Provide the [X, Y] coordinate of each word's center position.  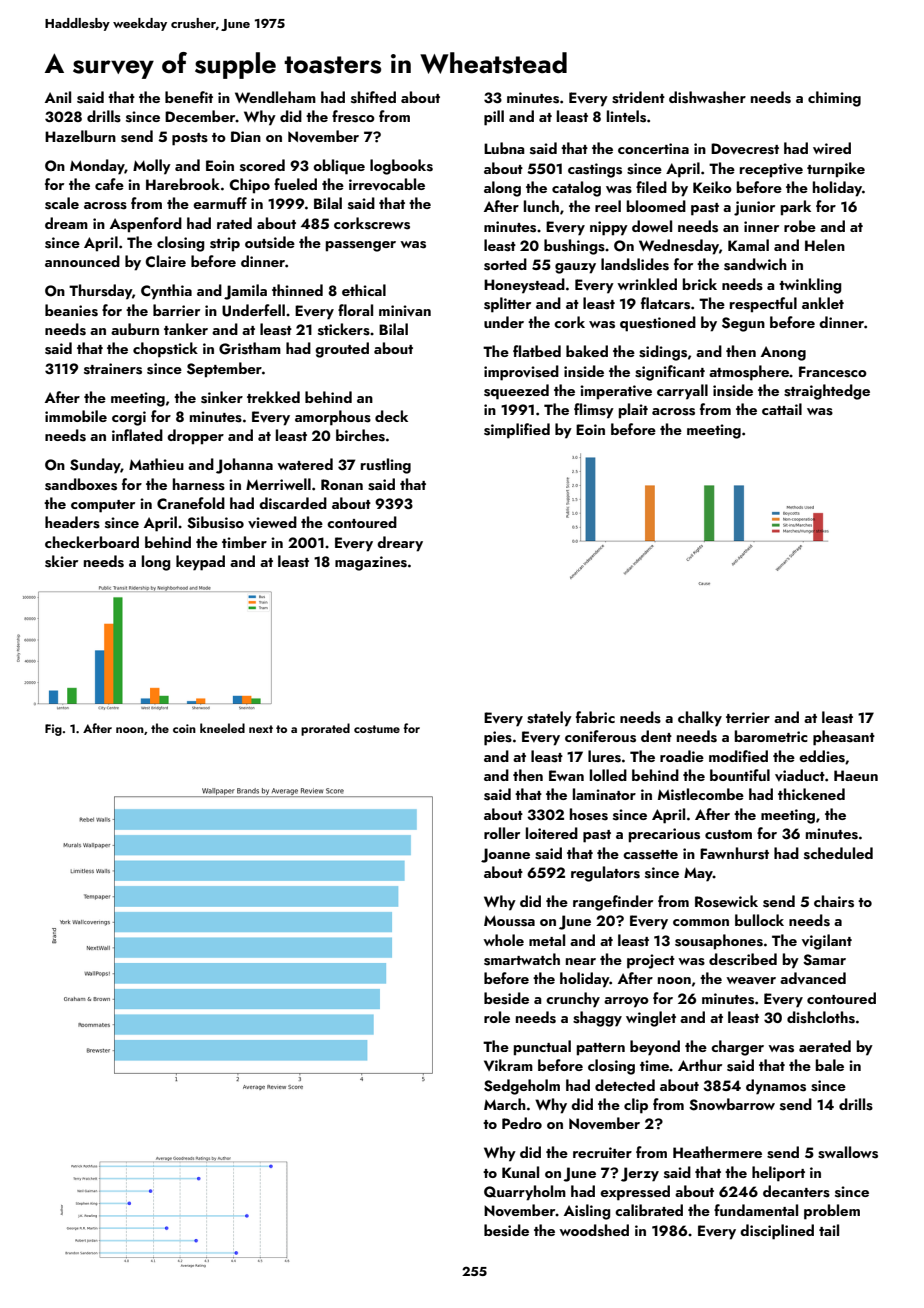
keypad [200, 563]
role [497, 1017]
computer [103, 506]
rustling [386, 466]
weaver [751, 980]
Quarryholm [525, 1193]
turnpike [836, 170]
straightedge [827, 392]
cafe [109, 184]
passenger [361, 246]
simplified [517, 431]
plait [633, 411]
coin [184, 728]
